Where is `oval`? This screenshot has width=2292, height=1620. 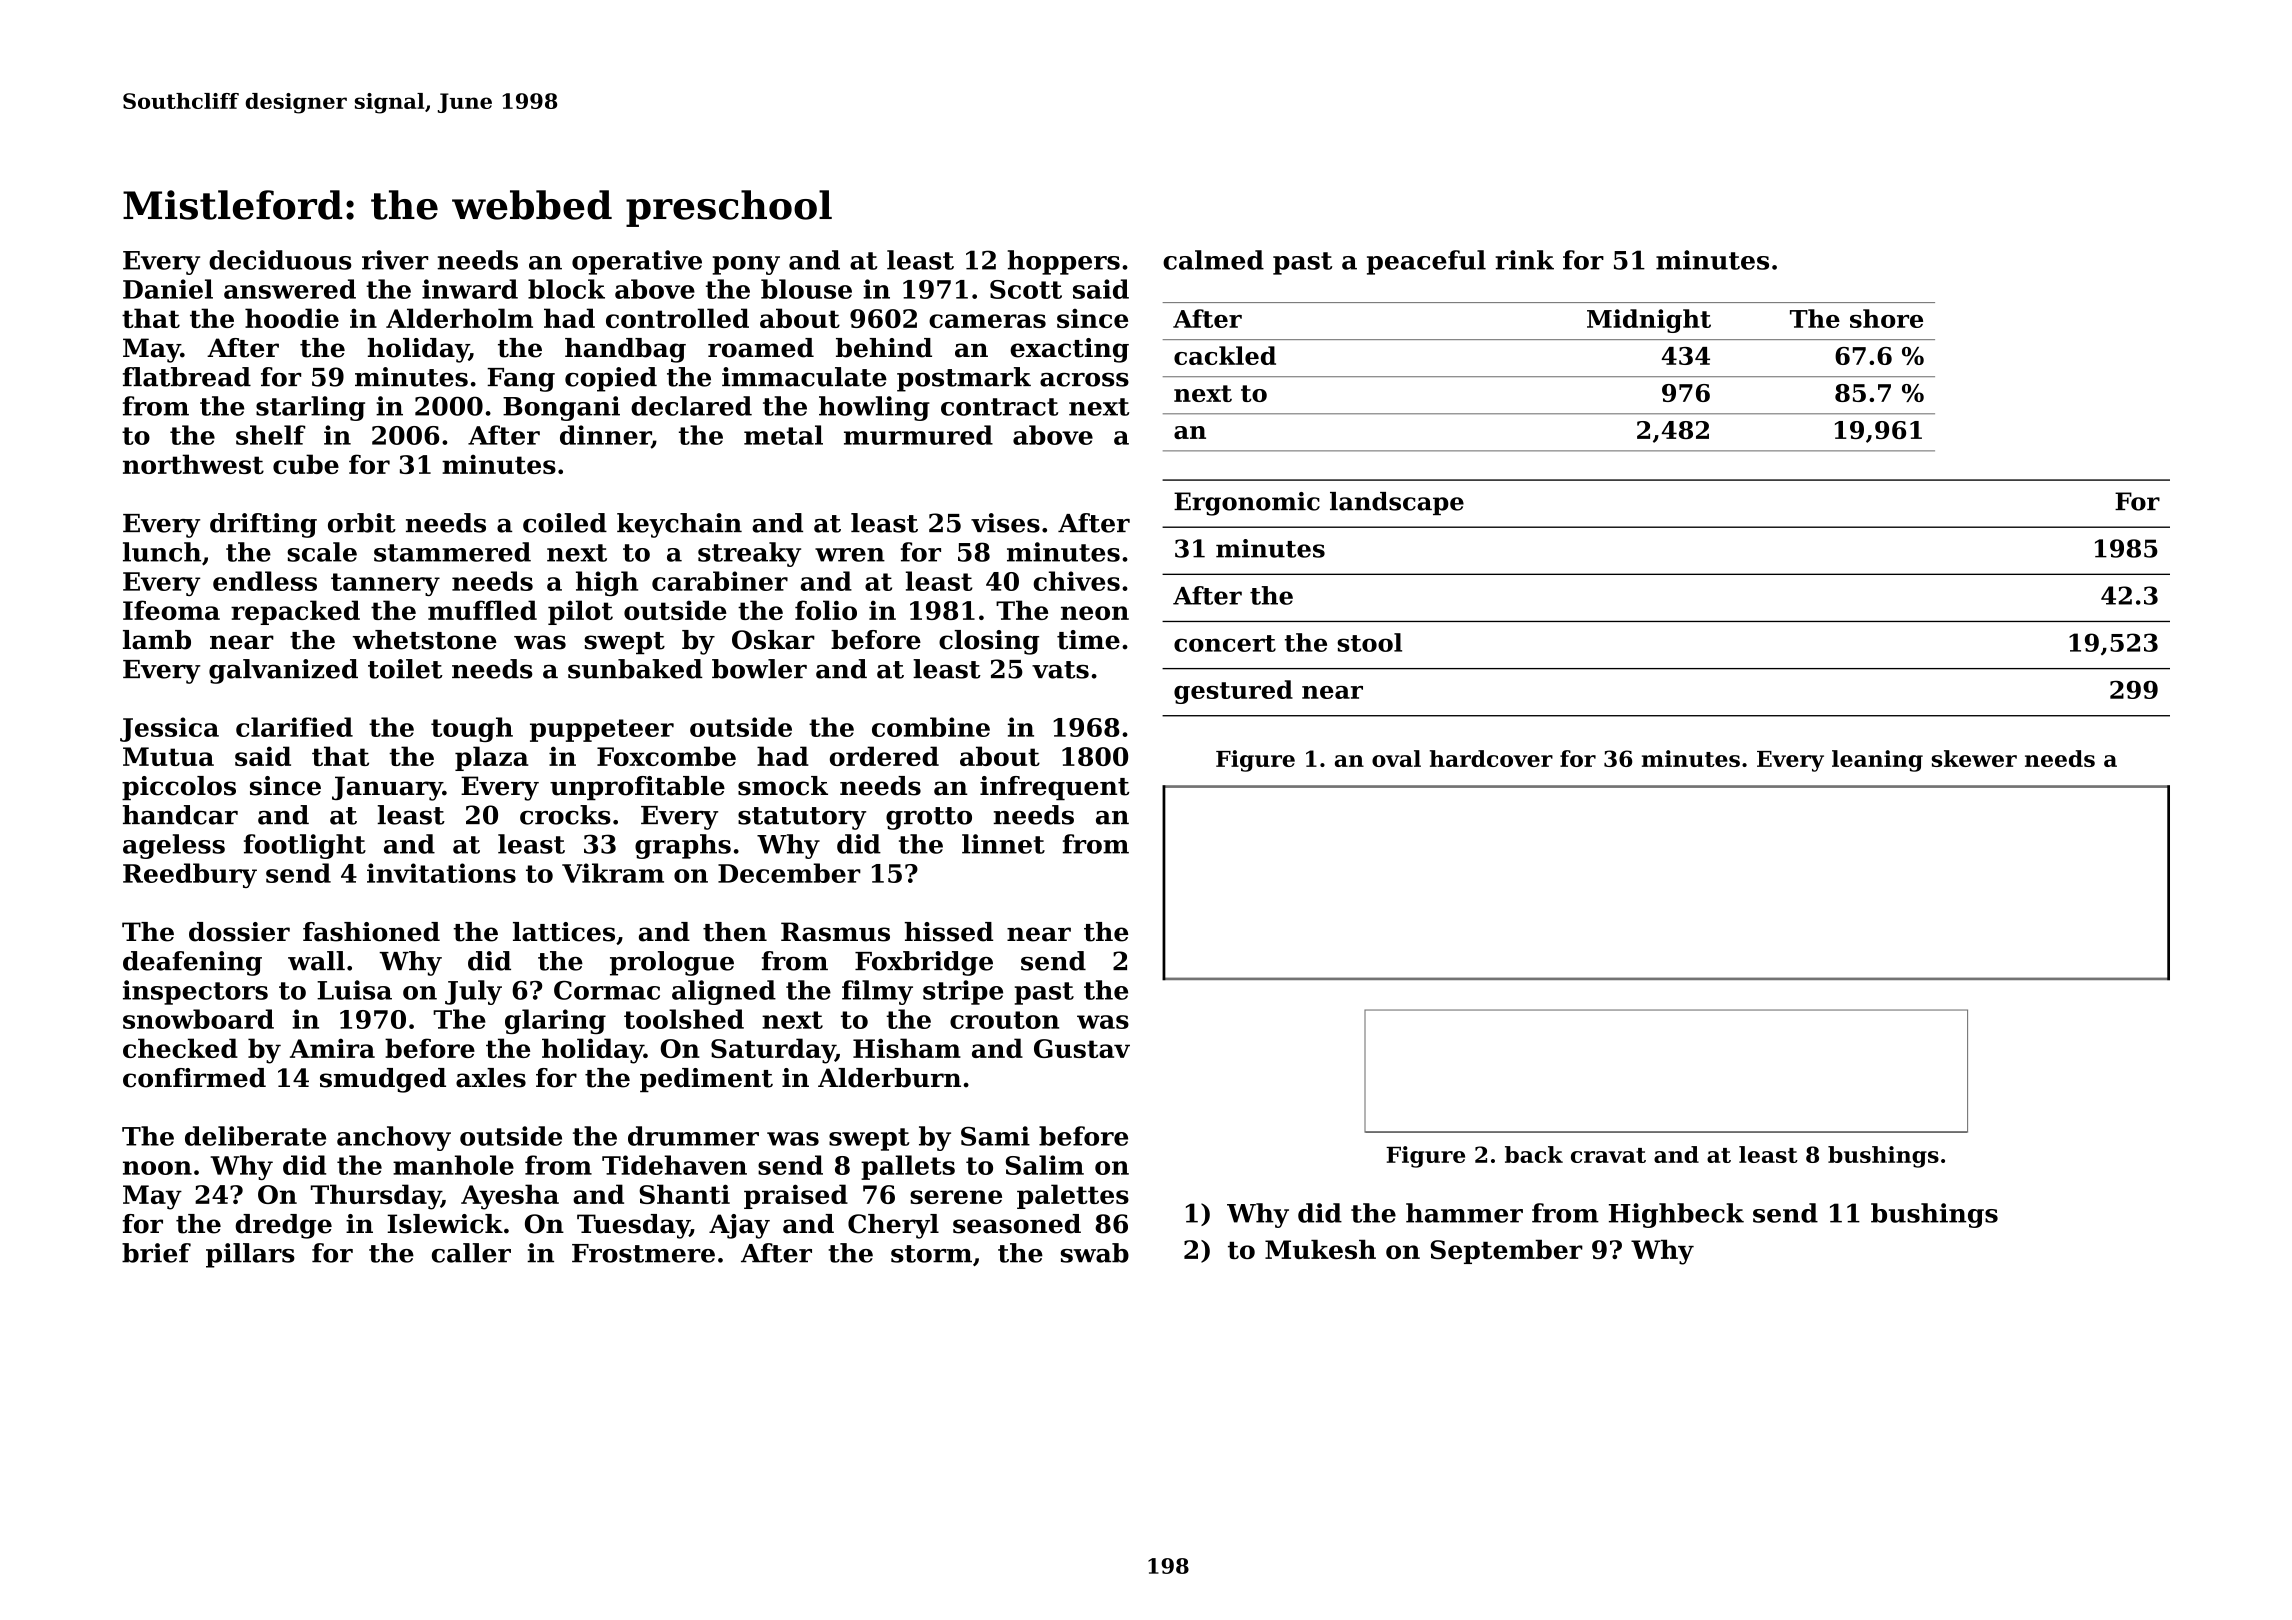 oval is located at coordinates (1396, 758).
